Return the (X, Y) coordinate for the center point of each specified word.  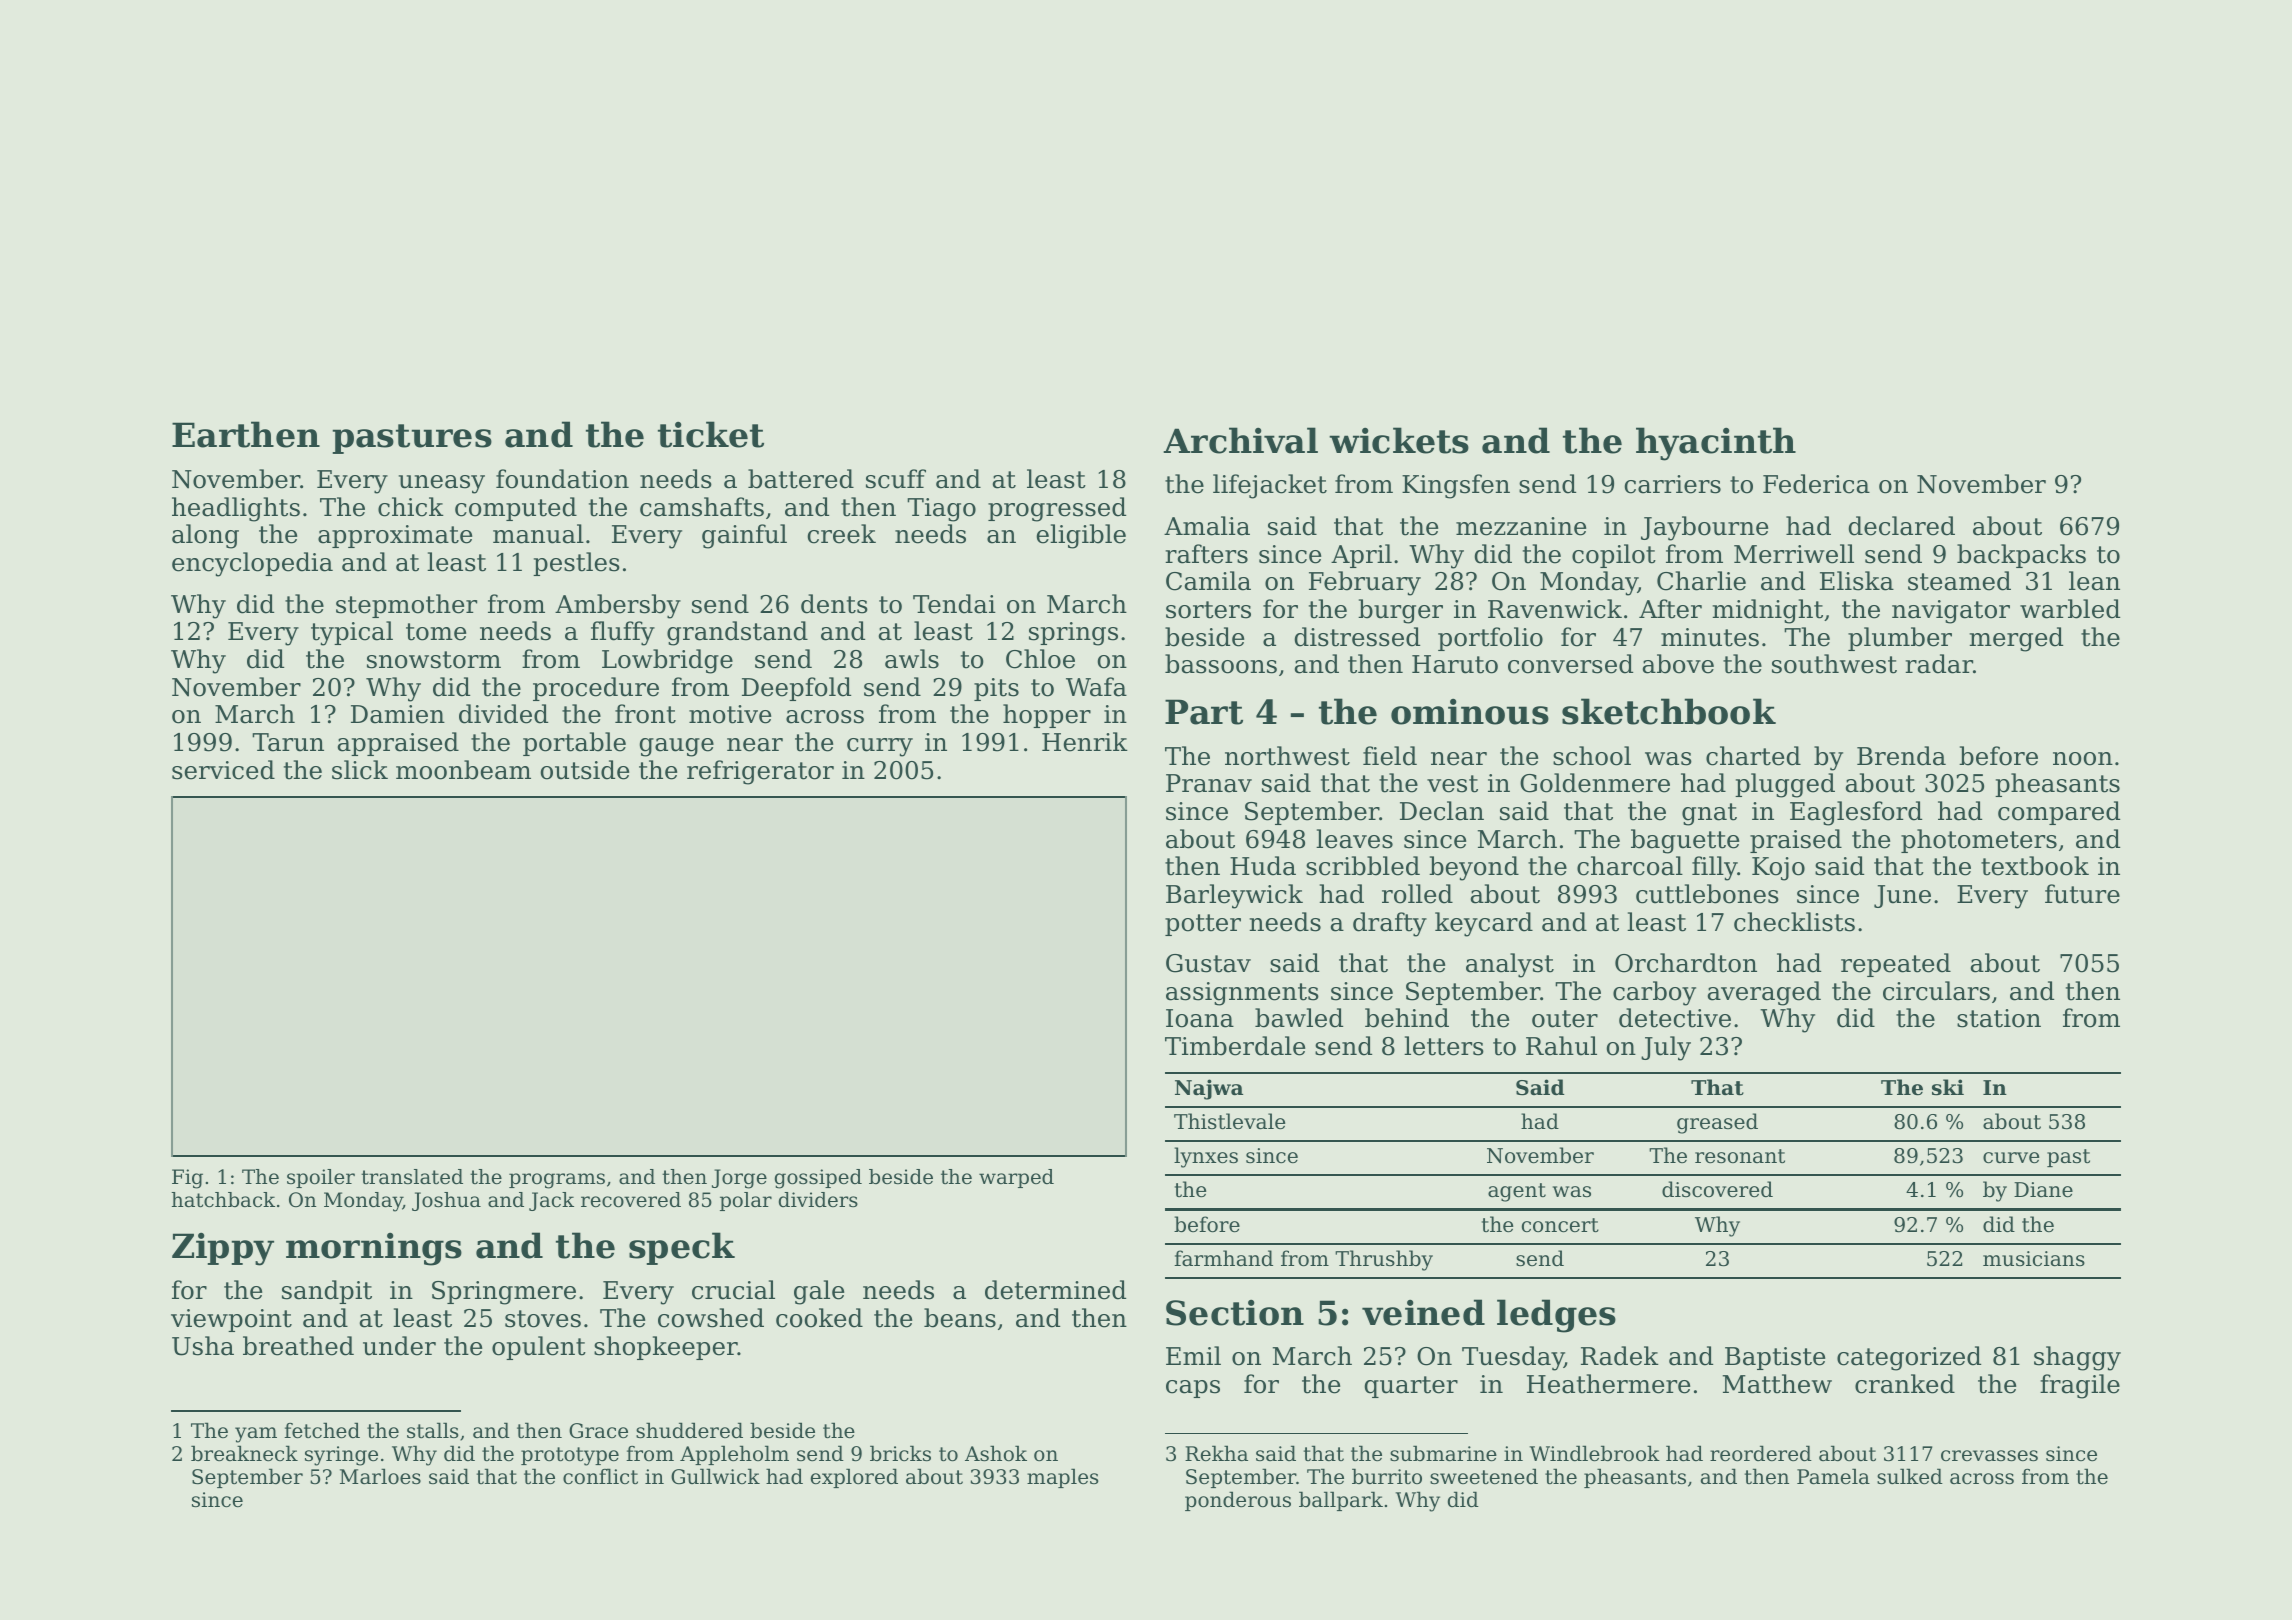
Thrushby (1384, 1260)
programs (557, 1181)
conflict (600, 1476)
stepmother (406, 606)
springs (1073, 634)
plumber (1900, 639)
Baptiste (1775, 1358)
